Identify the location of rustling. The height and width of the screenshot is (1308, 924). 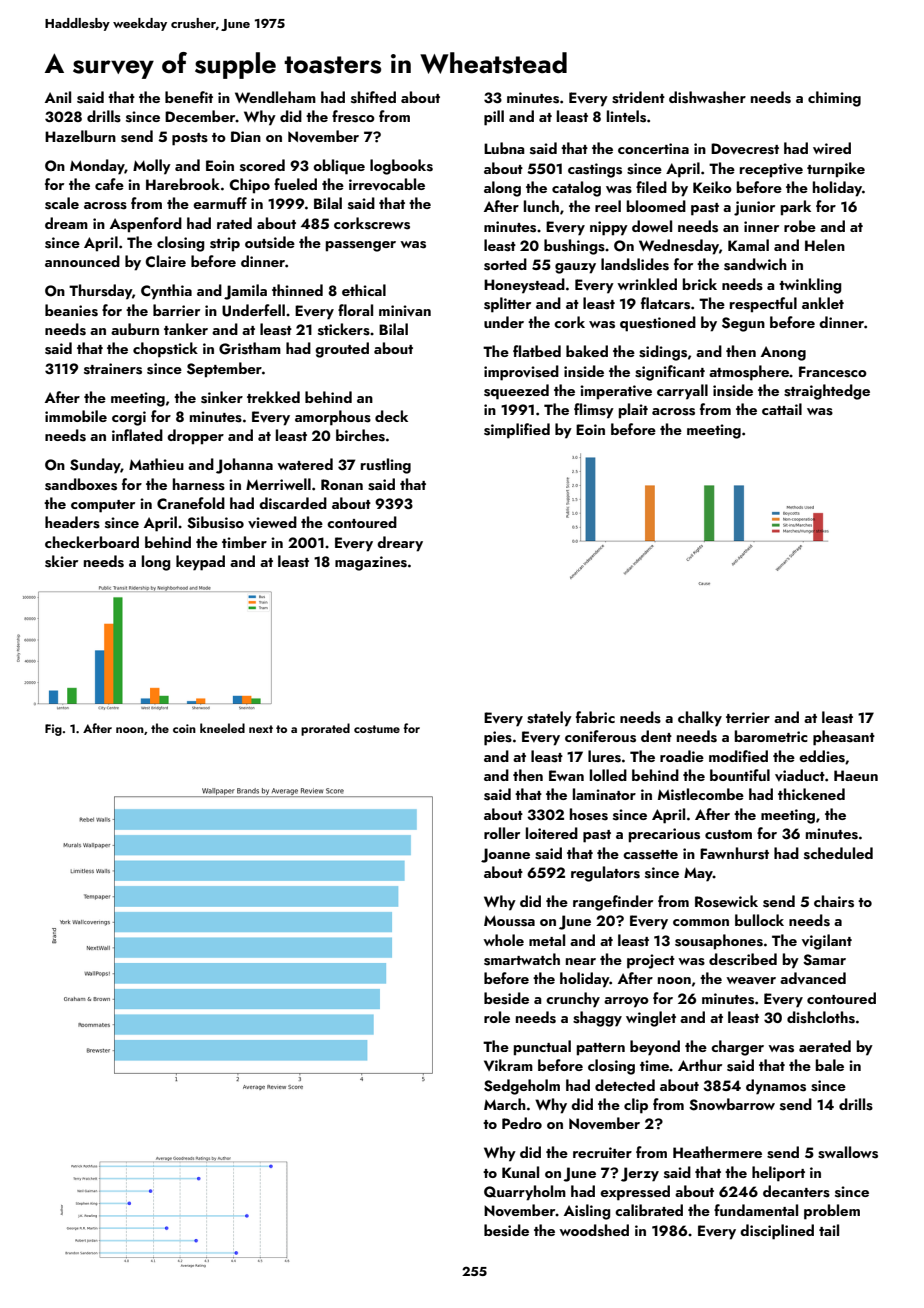
(386, 466).
